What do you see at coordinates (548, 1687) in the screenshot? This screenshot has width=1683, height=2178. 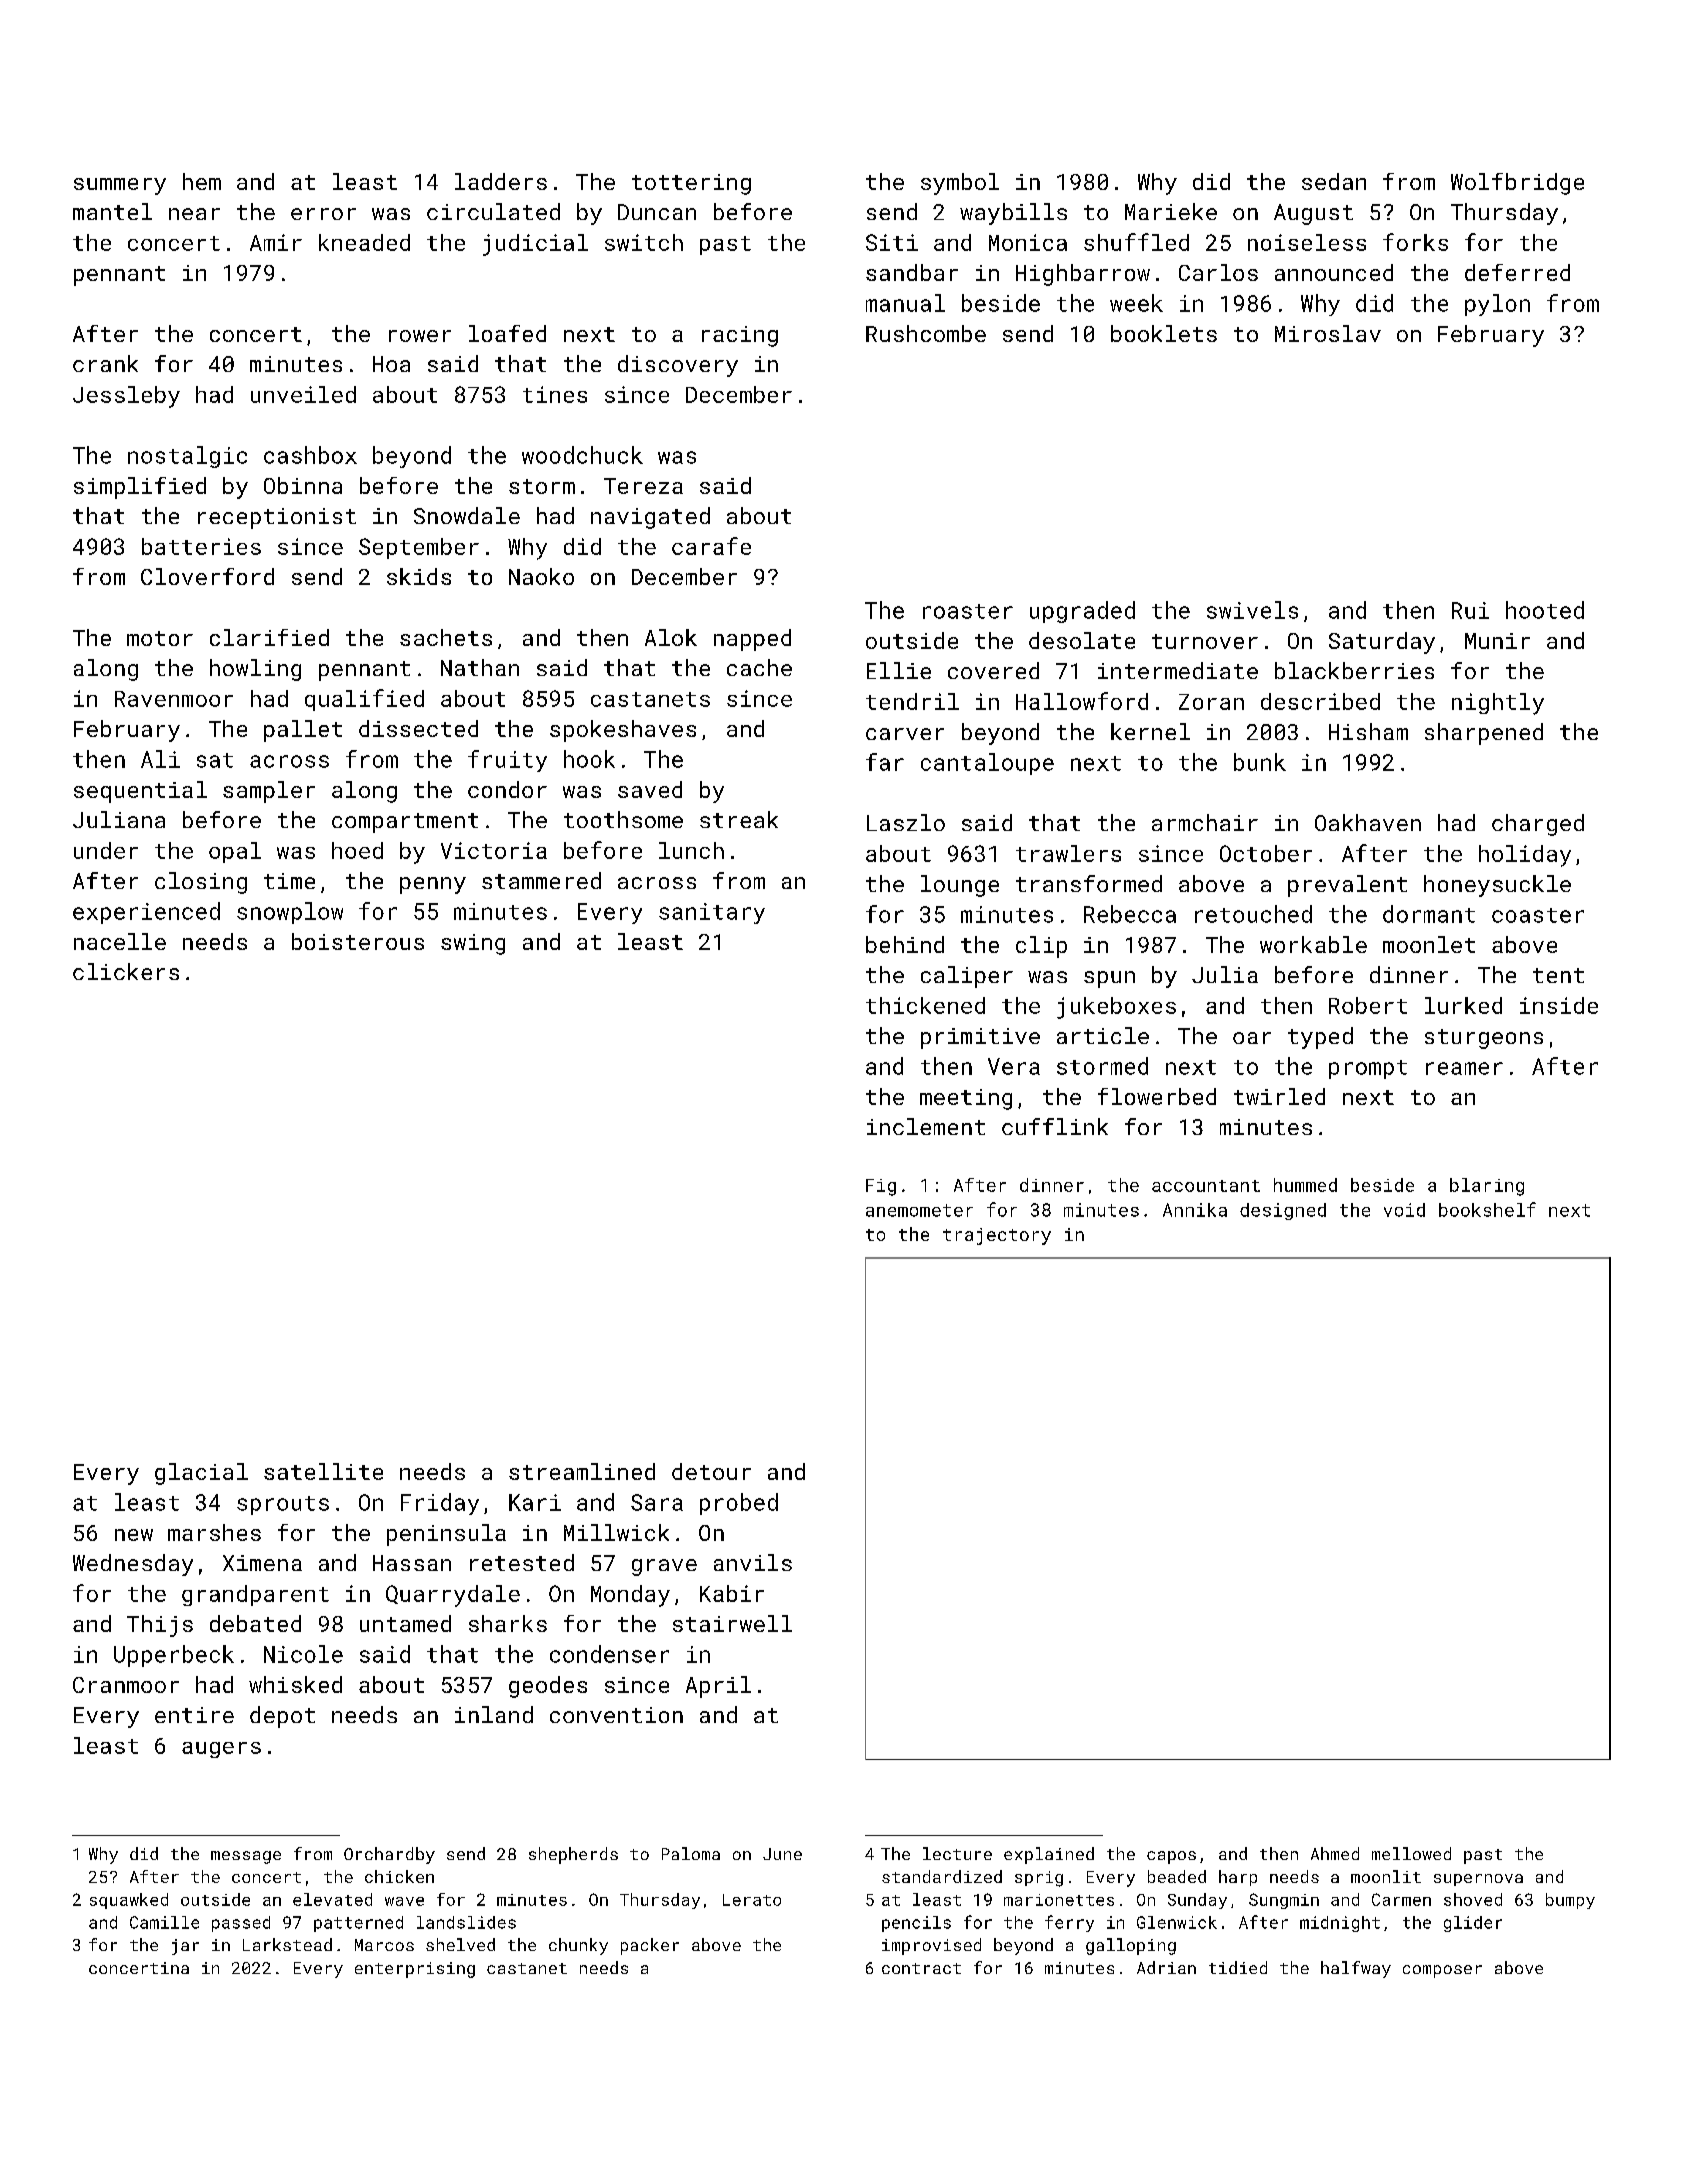 I see `geodes` at bounding box center [548, 1687].
